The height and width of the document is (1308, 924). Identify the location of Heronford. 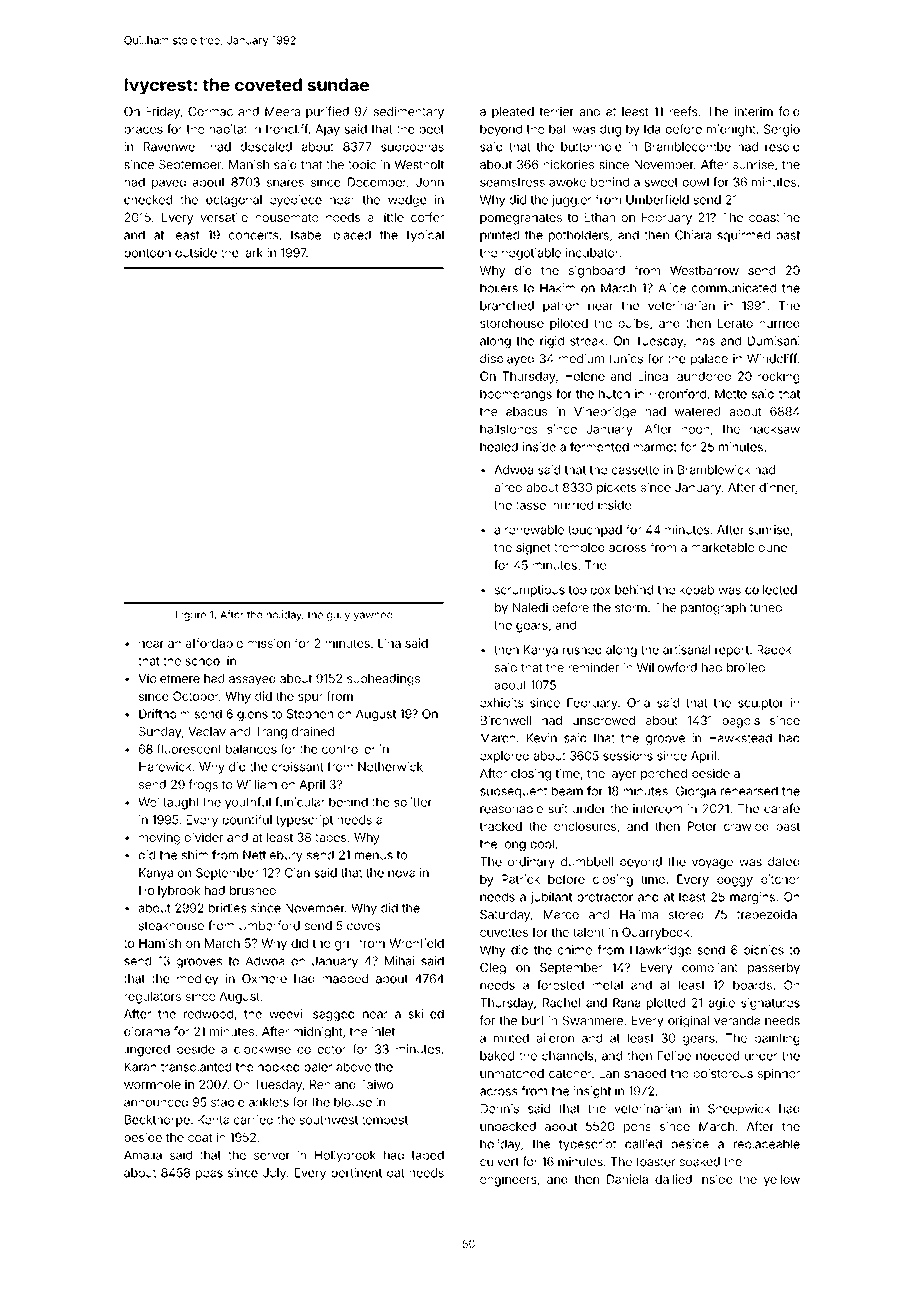
(678, 394).
